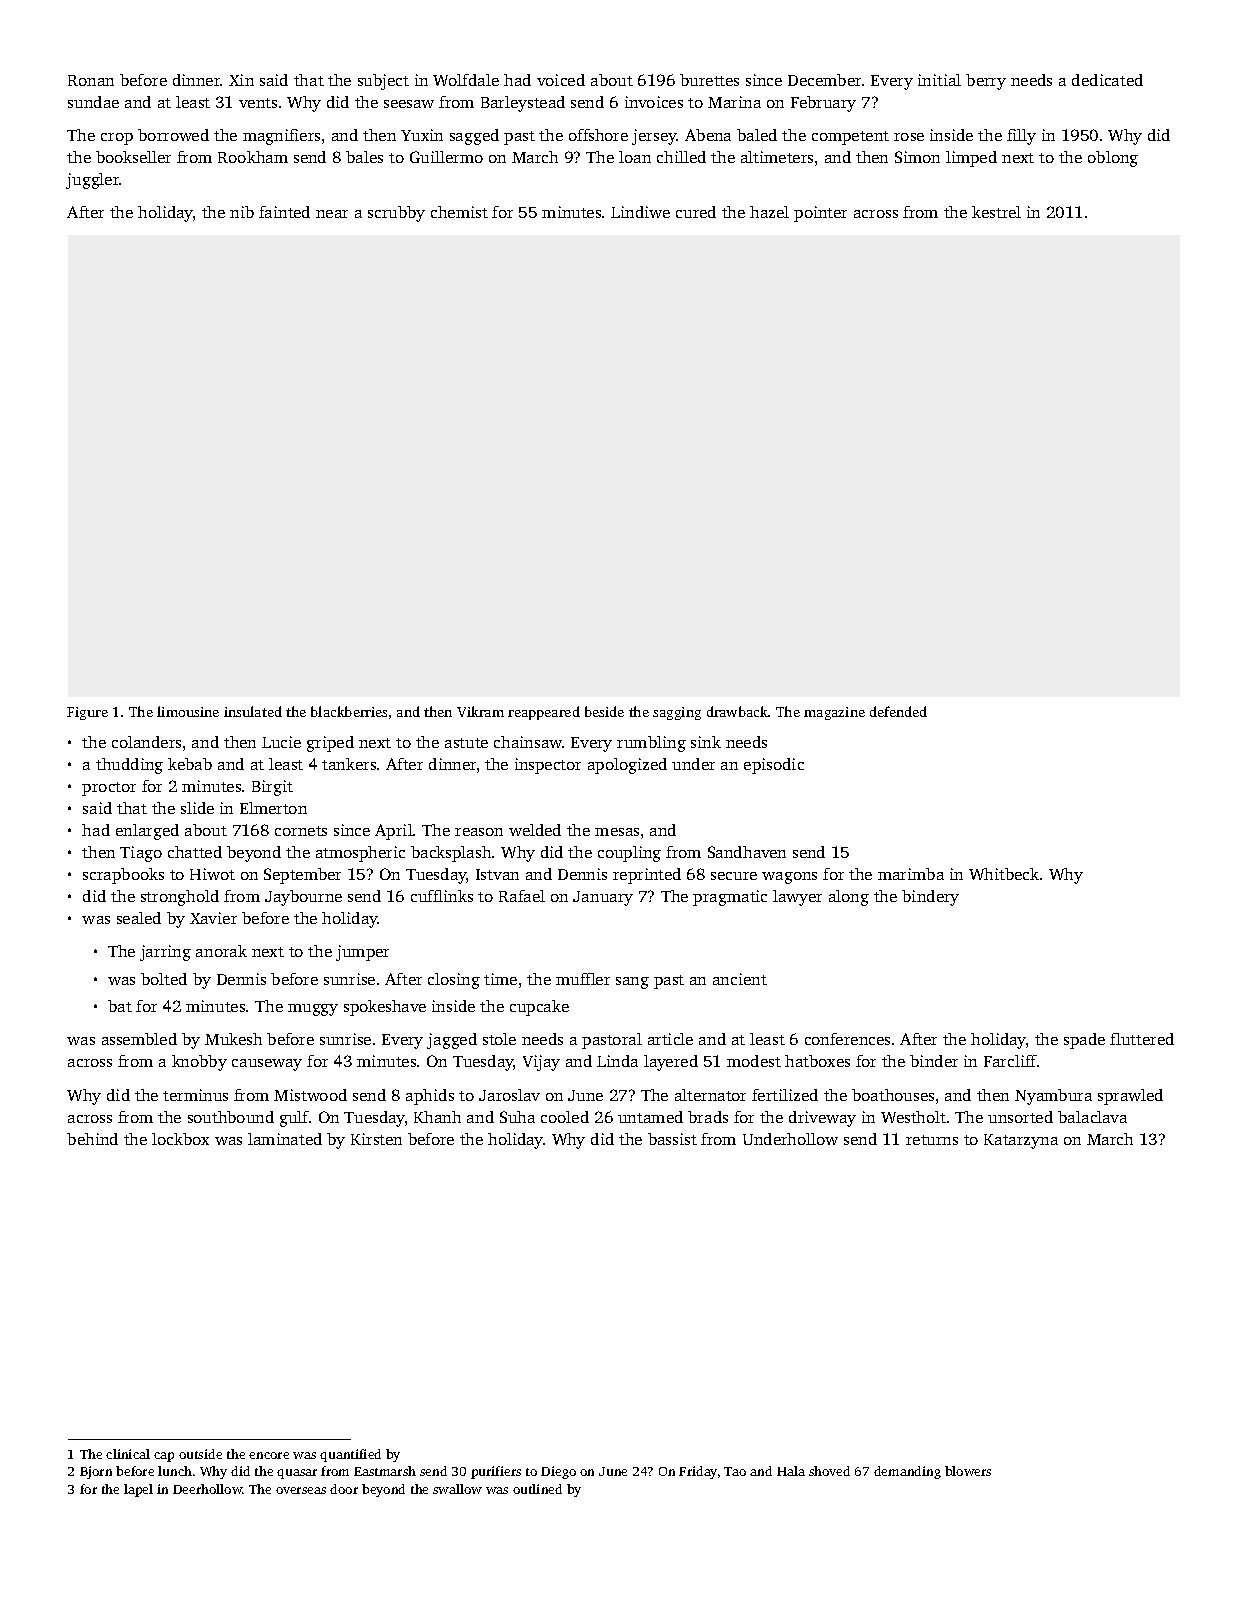 This image has height=1615, width=1248. I want to click on vents, so click(258, 103).
